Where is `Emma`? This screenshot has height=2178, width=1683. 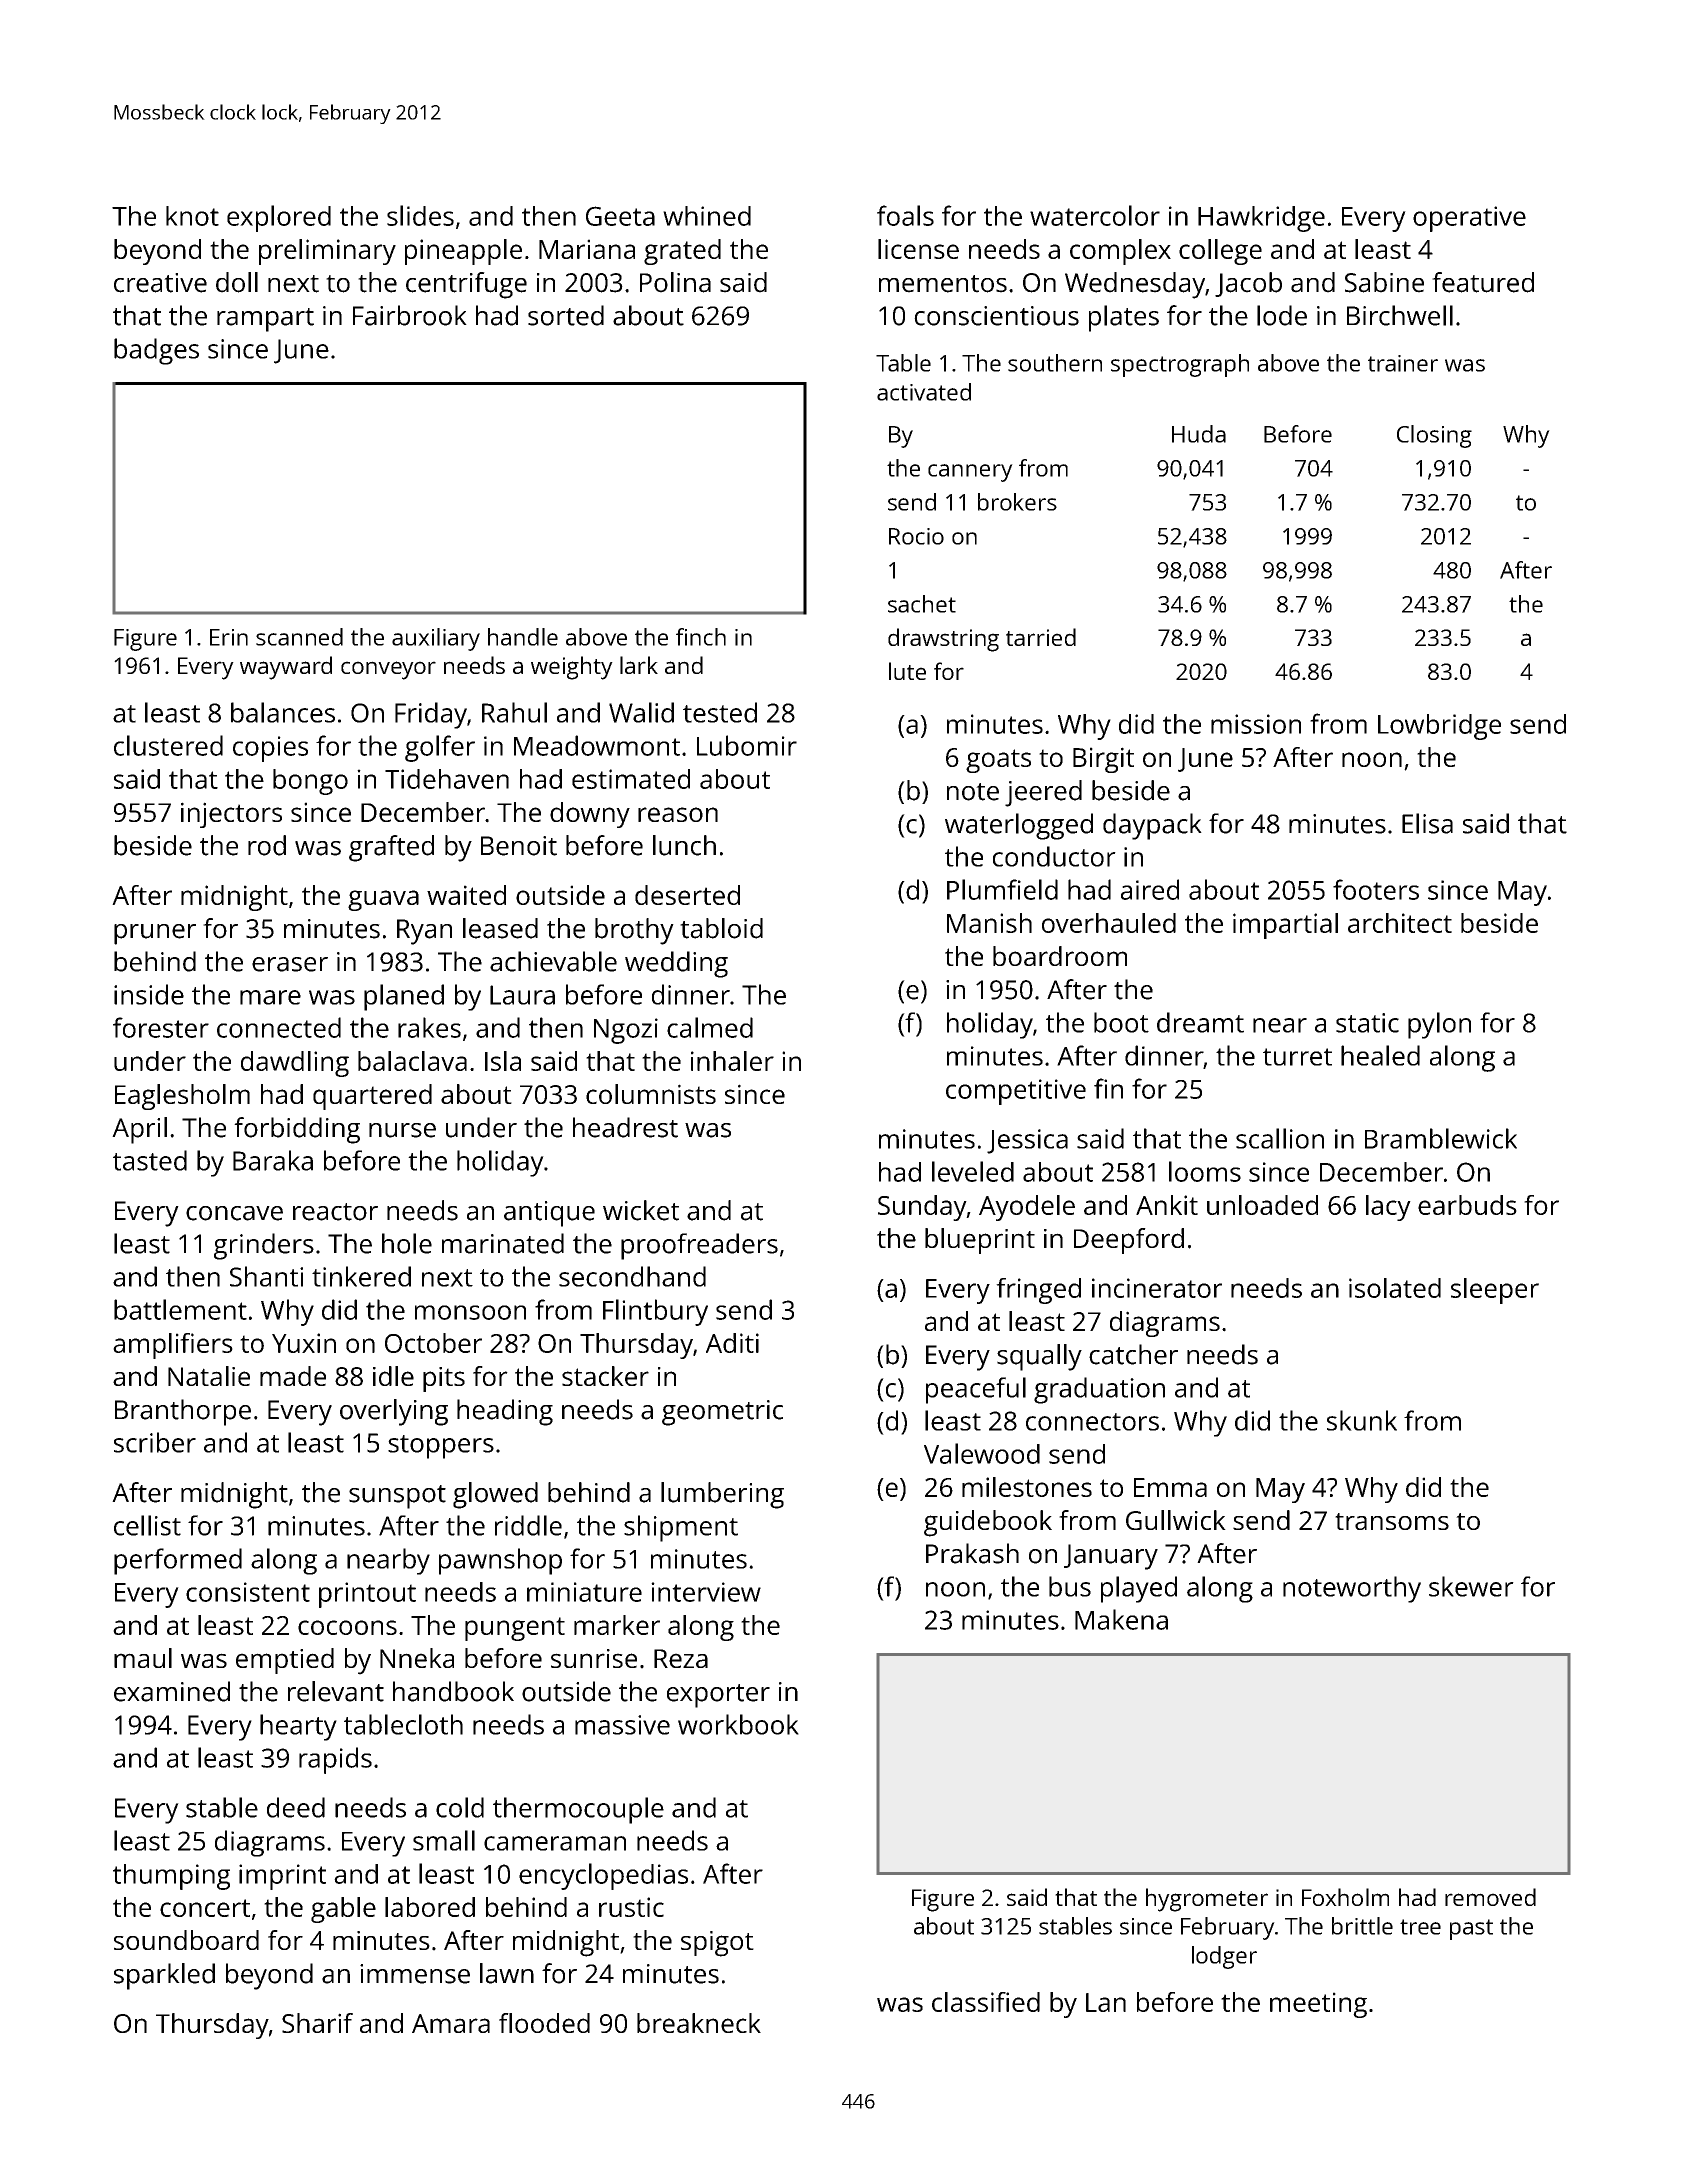
Emma is located at coordinates (1170, 1487).
